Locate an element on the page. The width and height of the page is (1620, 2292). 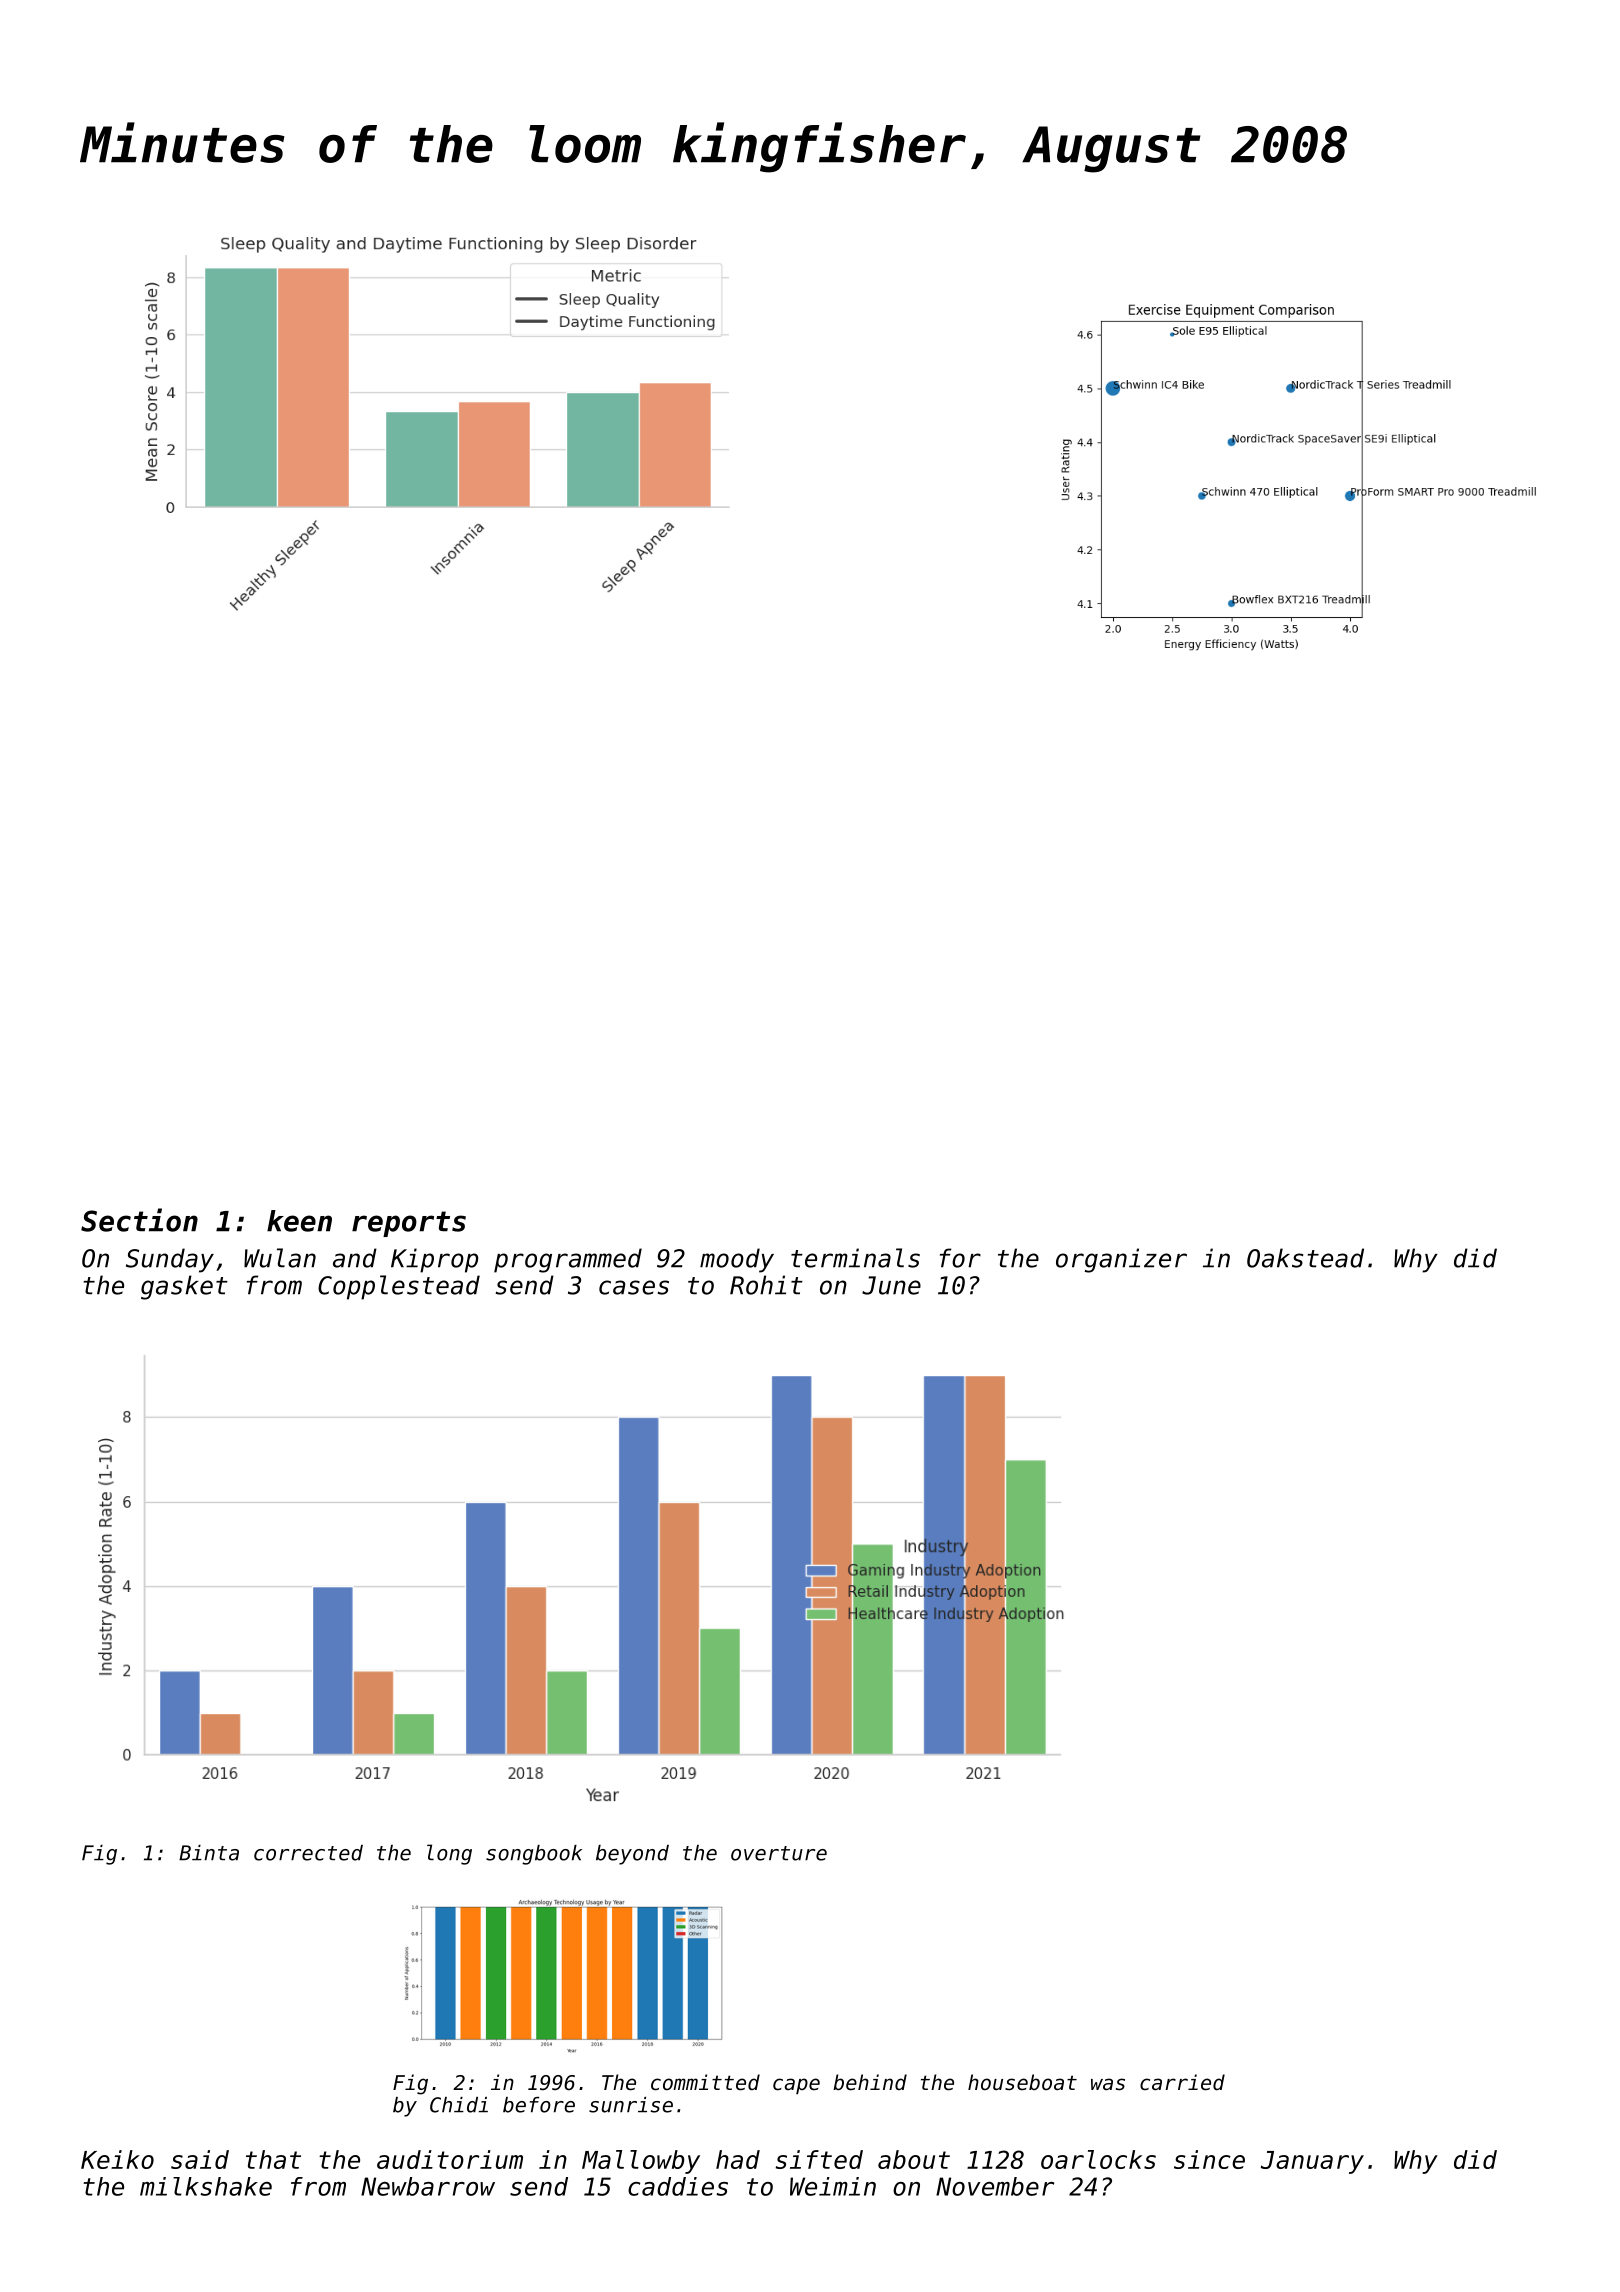
beyond is located at coordinates (632, 1855).
